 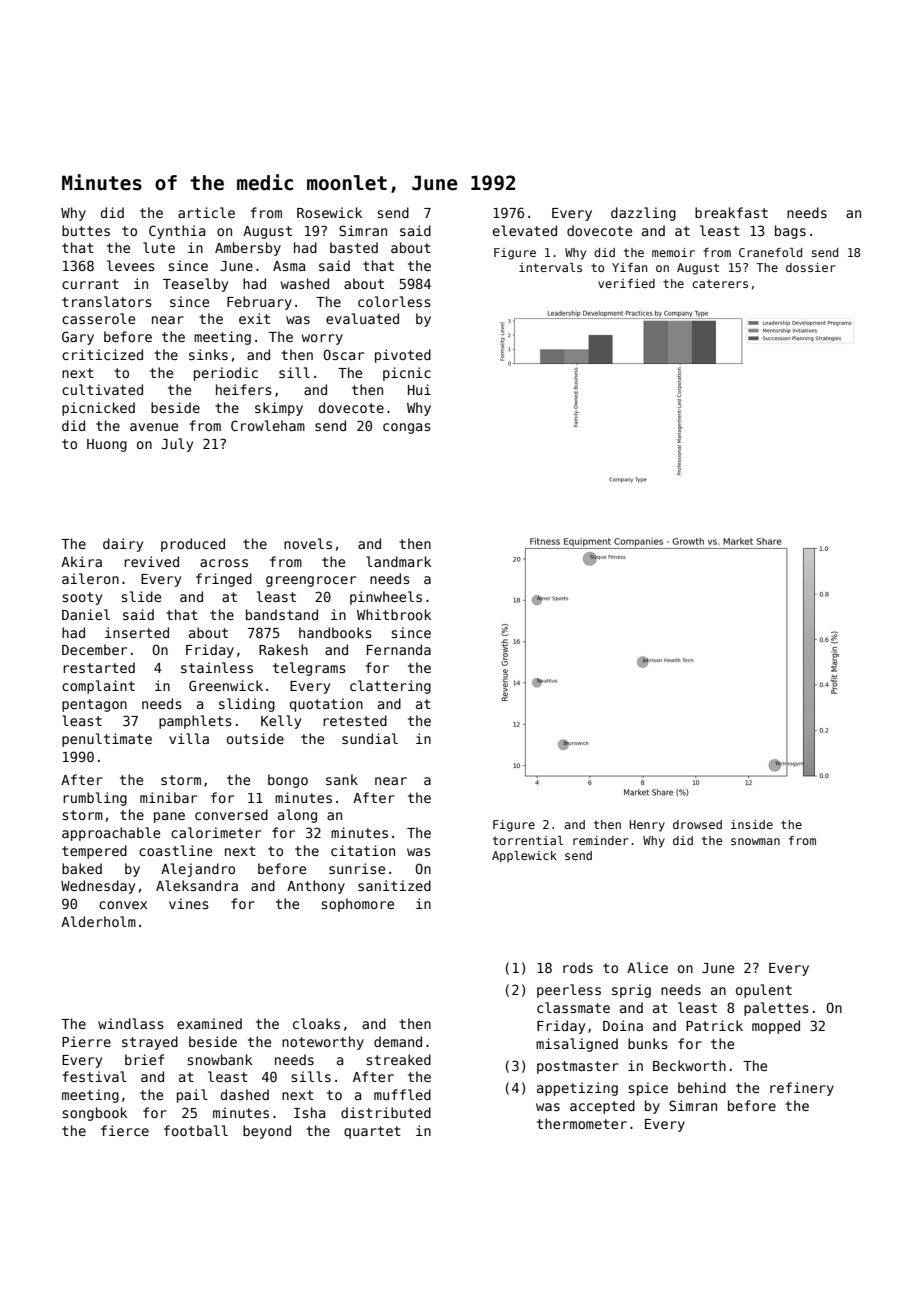 What do you see at coordinates (399, 649) in the screenshot?
I see `Fernanda` at bounding box center [399, 649].
